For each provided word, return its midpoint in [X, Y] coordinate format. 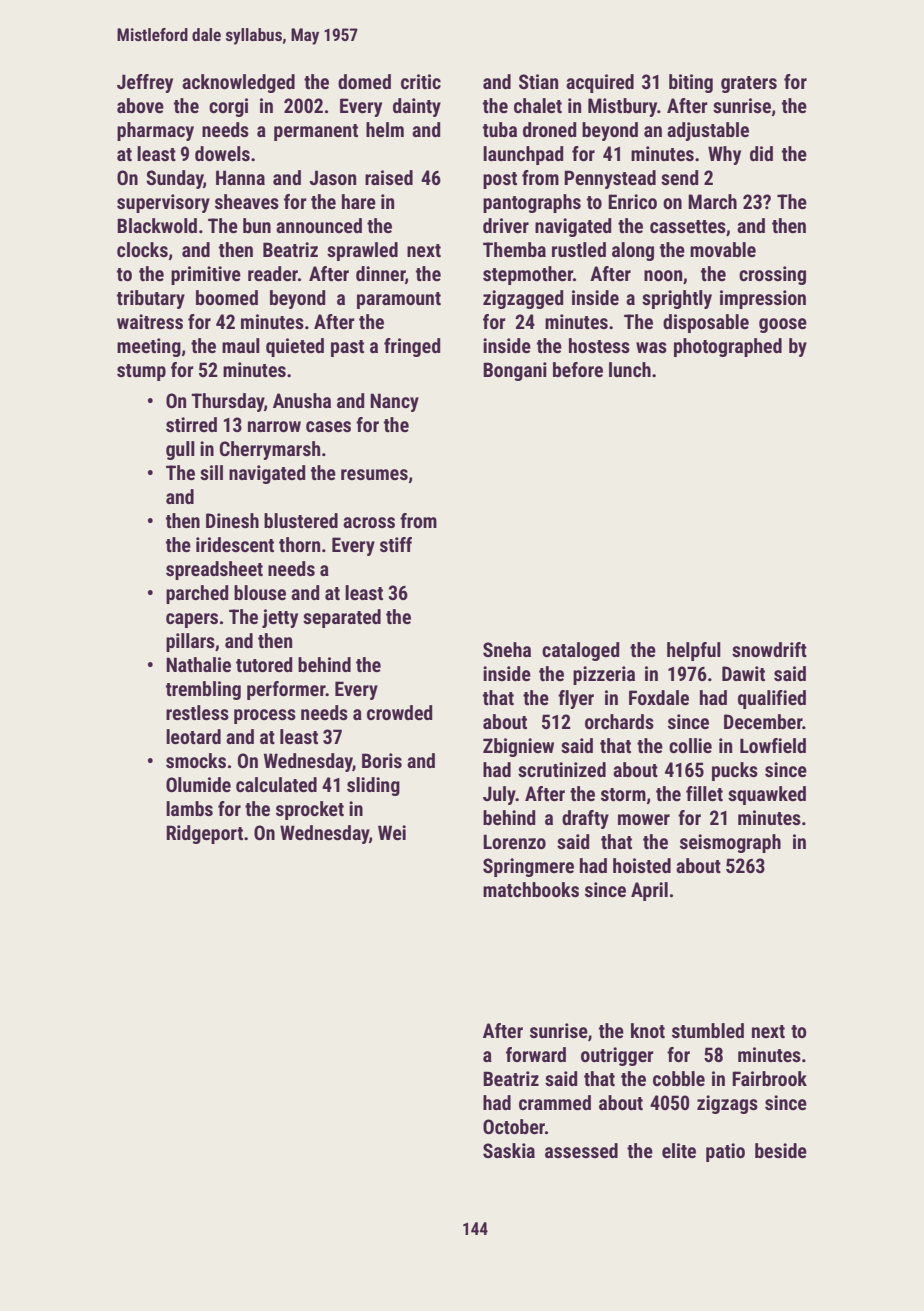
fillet [704, 793]
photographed [728, 347]
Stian [538, 81]
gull [180, 450]
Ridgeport [204, 834]
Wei [392, 832]
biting [691, 83]
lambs [189, 808]
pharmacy [155, 131]
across [369, 522]
